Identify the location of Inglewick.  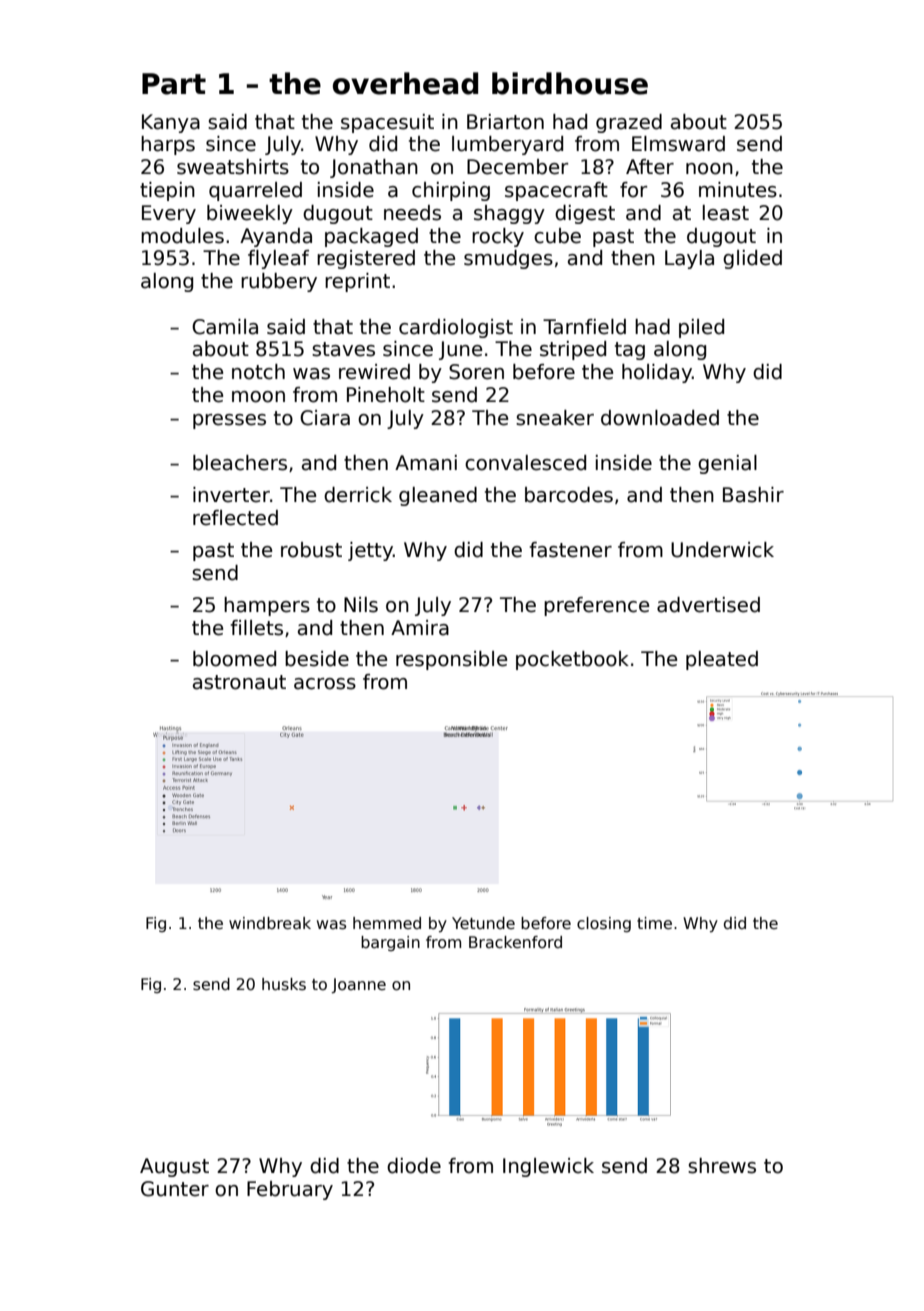
(548, 1167).
